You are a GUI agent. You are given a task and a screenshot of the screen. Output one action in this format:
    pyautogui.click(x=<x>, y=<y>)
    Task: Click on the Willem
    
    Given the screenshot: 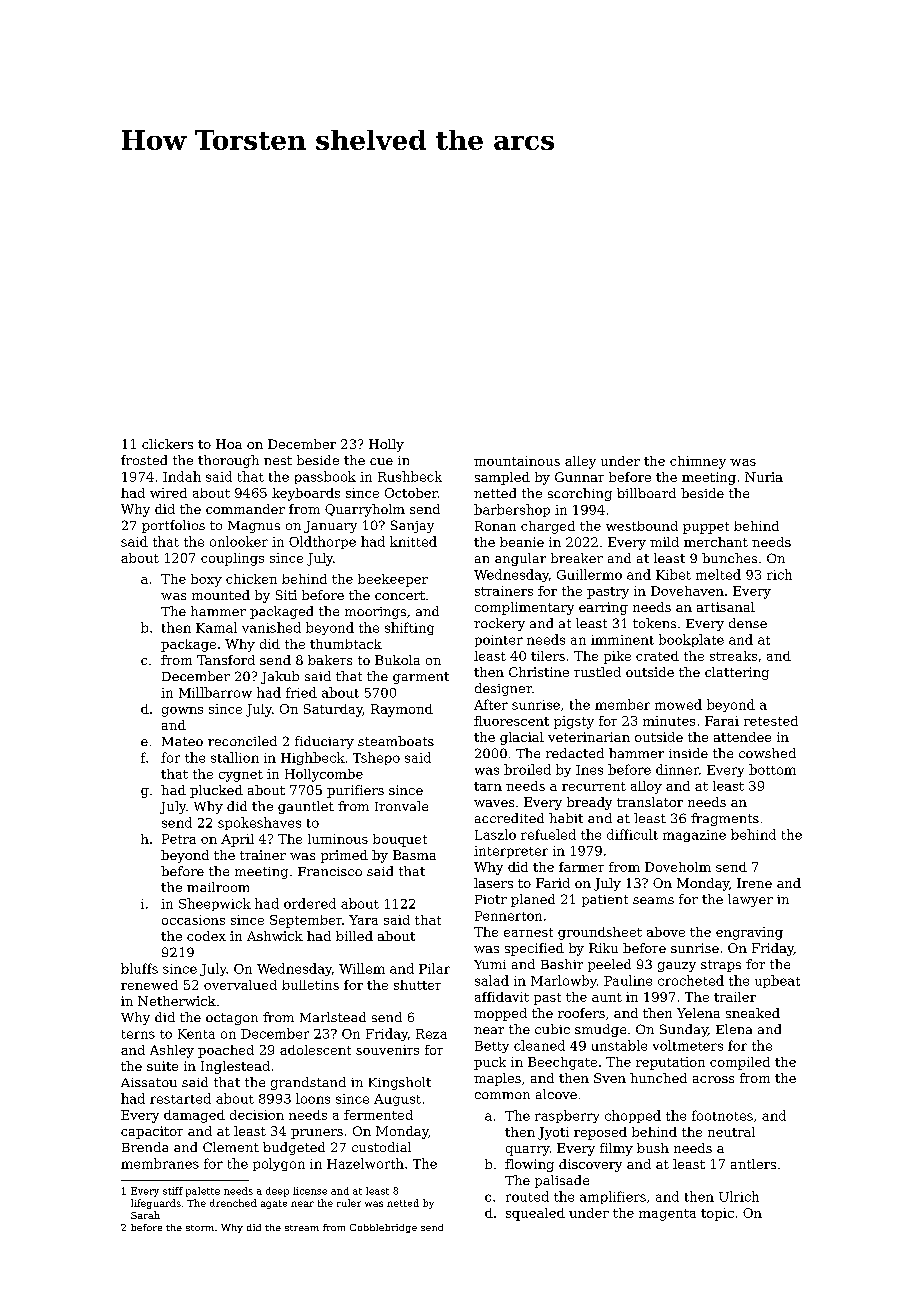 What is the action you would take?
    pyautogui.click(x=362, y=968)
